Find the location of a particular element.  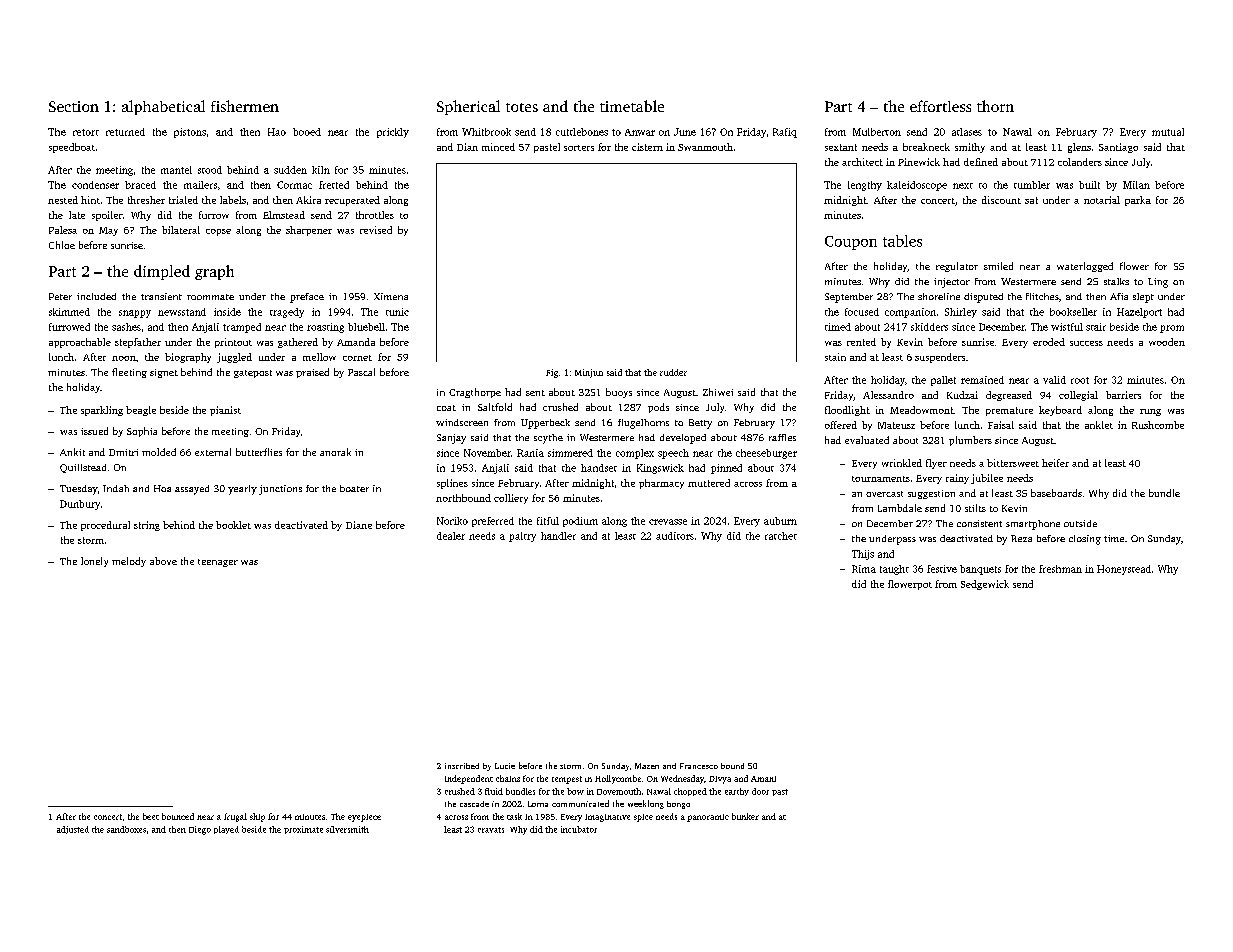

labels is located at coordinates (233, 200).
